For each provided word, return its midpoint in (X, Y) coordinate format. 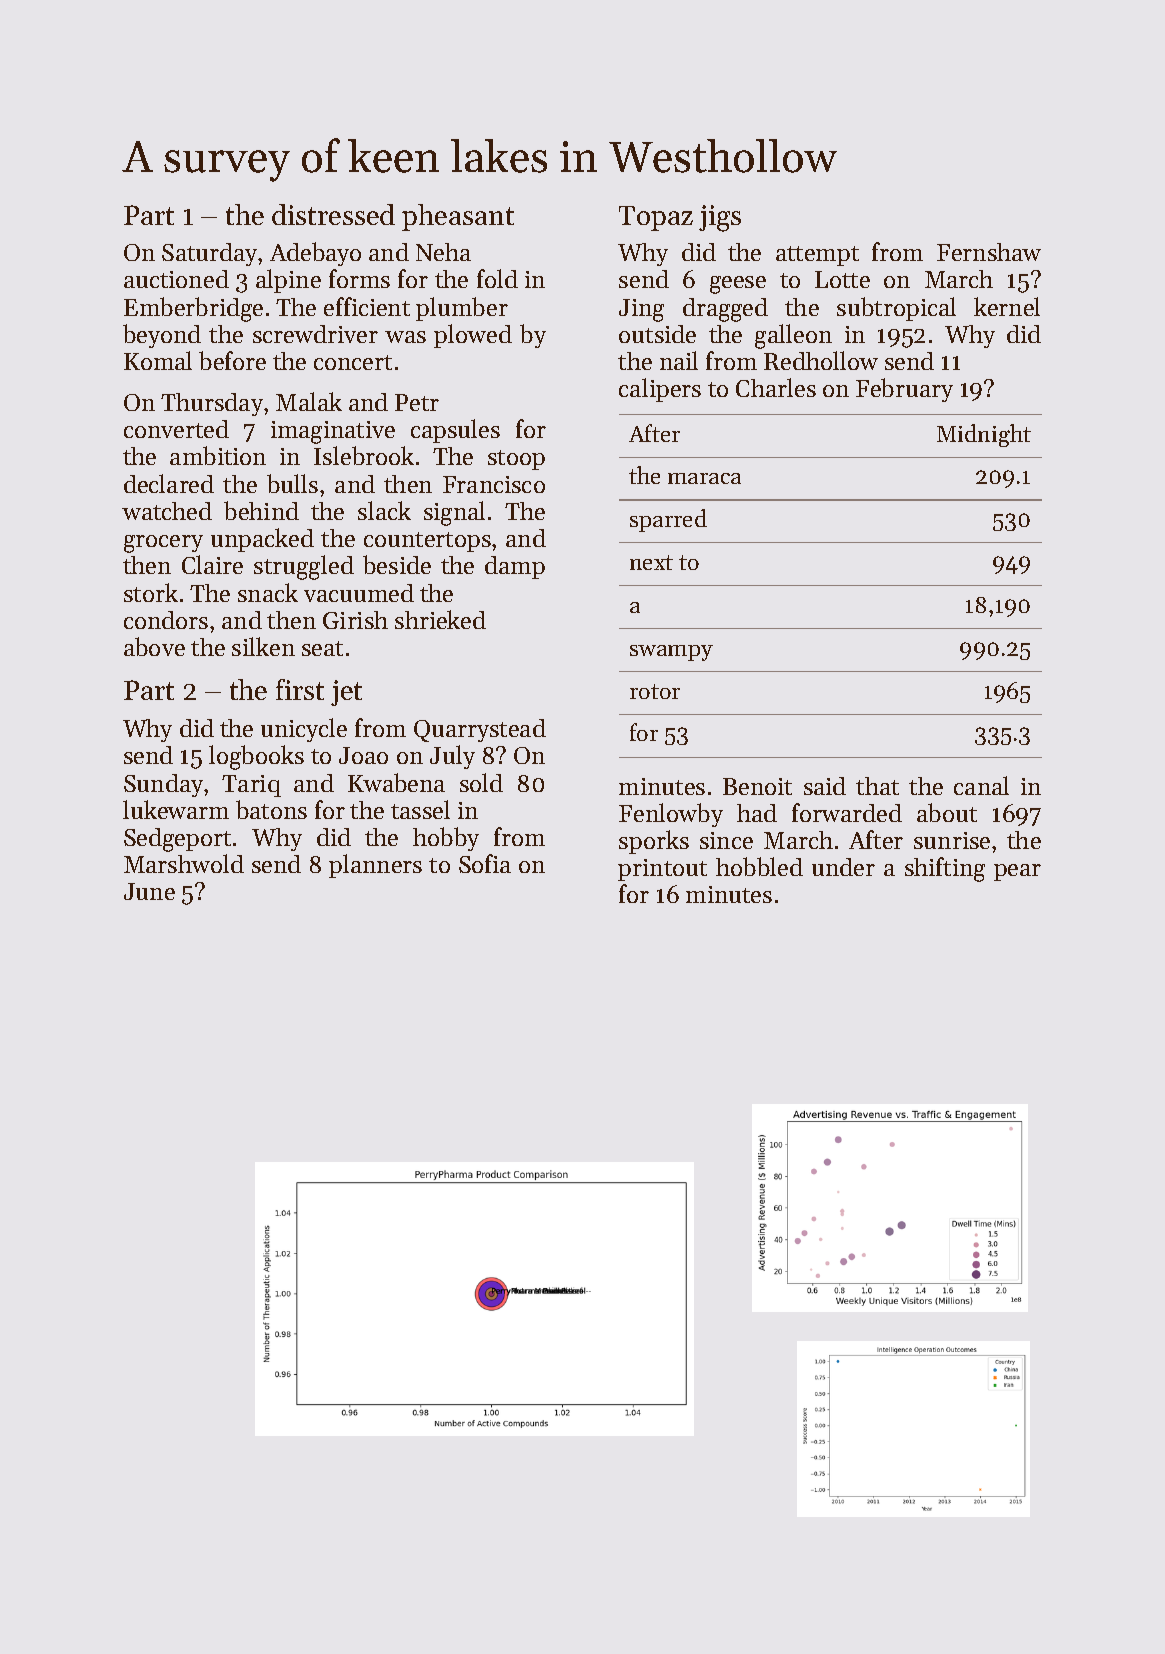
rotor (655, 691)
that (877, 786)
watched (167, 511)
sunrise (952, 840)
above (154, 646)
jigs (720, 218)
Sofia (485, 863)
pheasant (458, 217)
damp (515, 567)
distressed (333, 214)
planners (375, 866)
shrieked (440, 619)
